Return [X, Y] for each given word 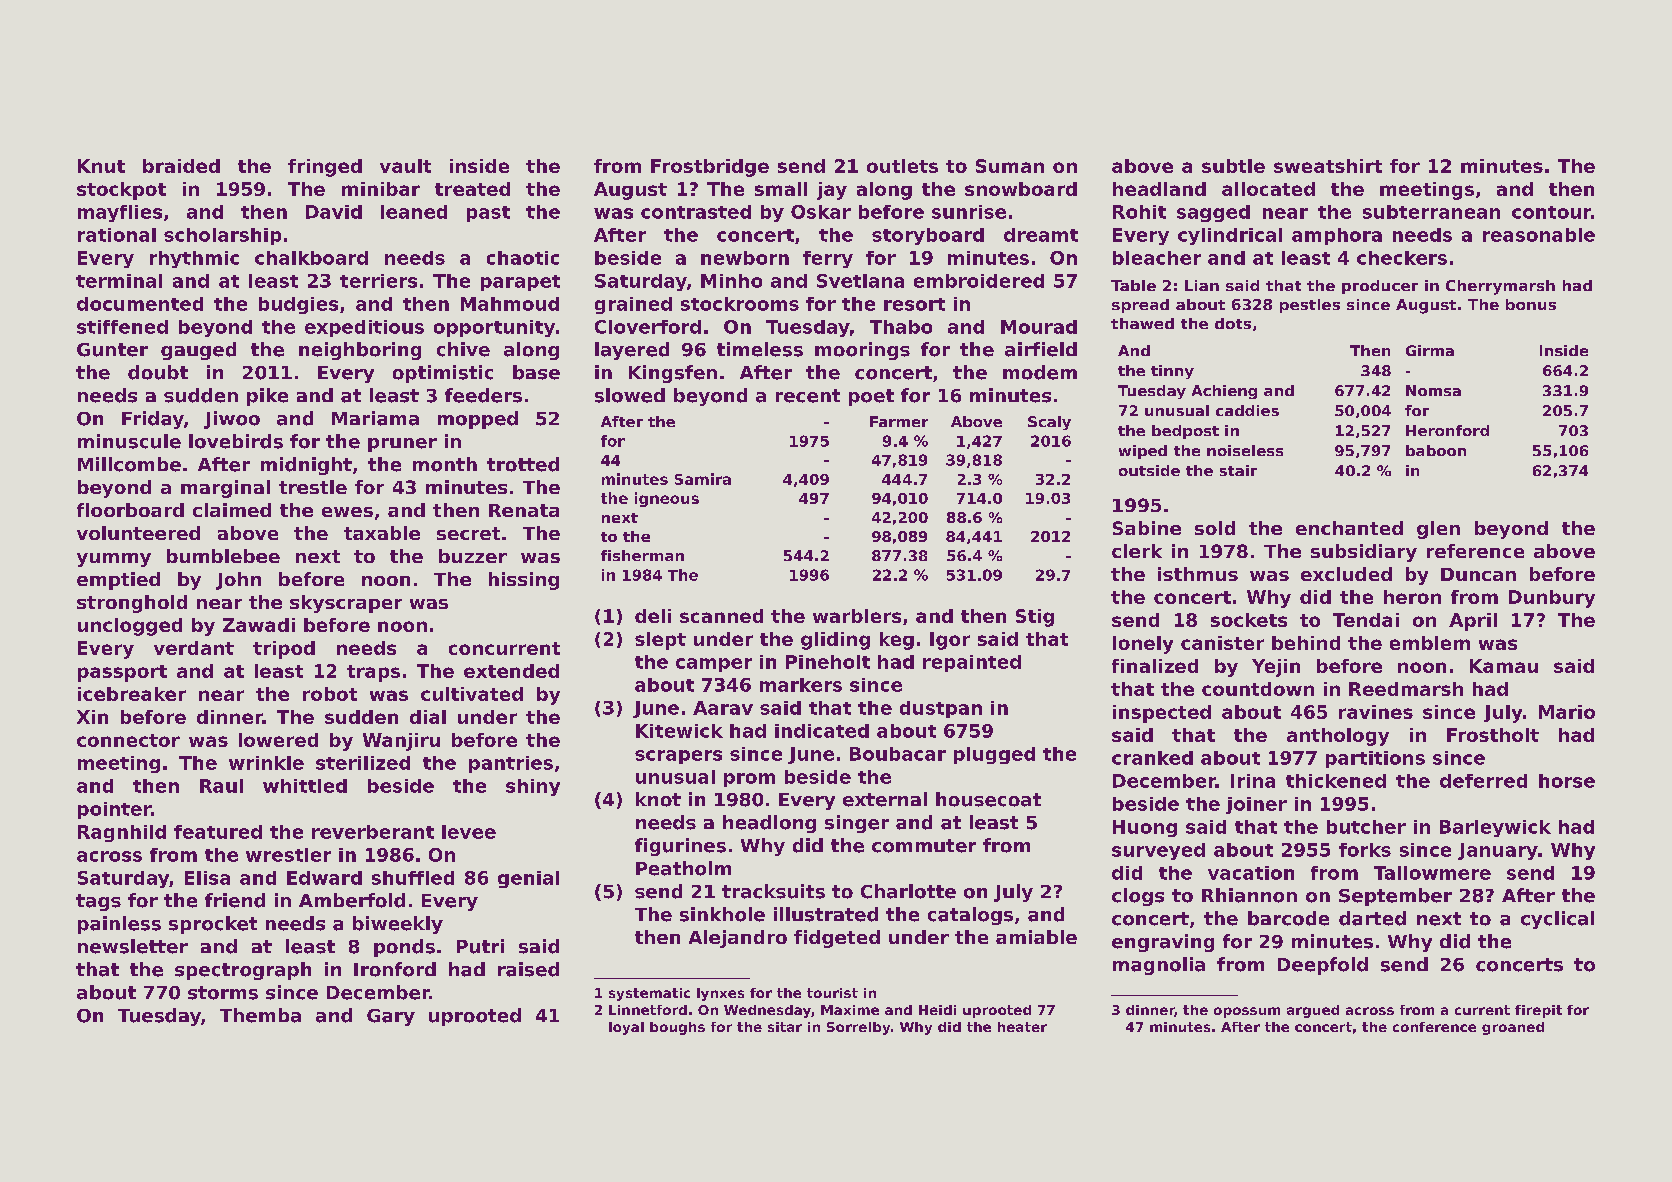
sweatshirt [1328, 166]
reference [1475, 551]
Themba [260, 1015]
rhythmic [194, 259]
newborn [745, 258]
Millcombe [129, 464]
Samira [703, 479]
